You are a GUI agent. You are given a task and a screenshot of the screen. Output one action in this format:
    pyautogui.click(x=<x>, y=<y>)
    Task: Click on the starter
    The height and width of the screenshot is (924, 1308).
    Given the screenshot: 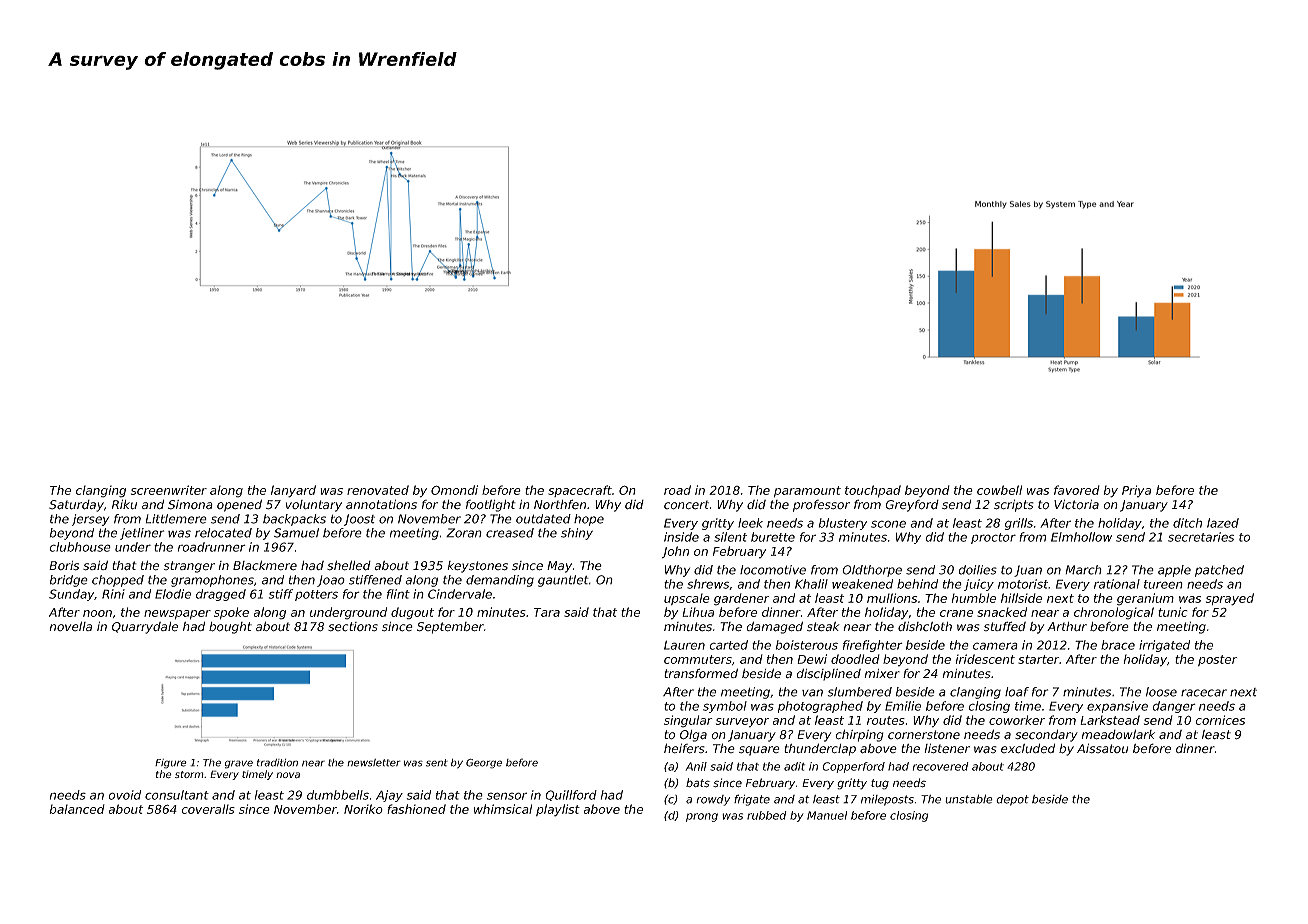 What is the action you would take?
    pyautogui.click(x=1039, y=659)
